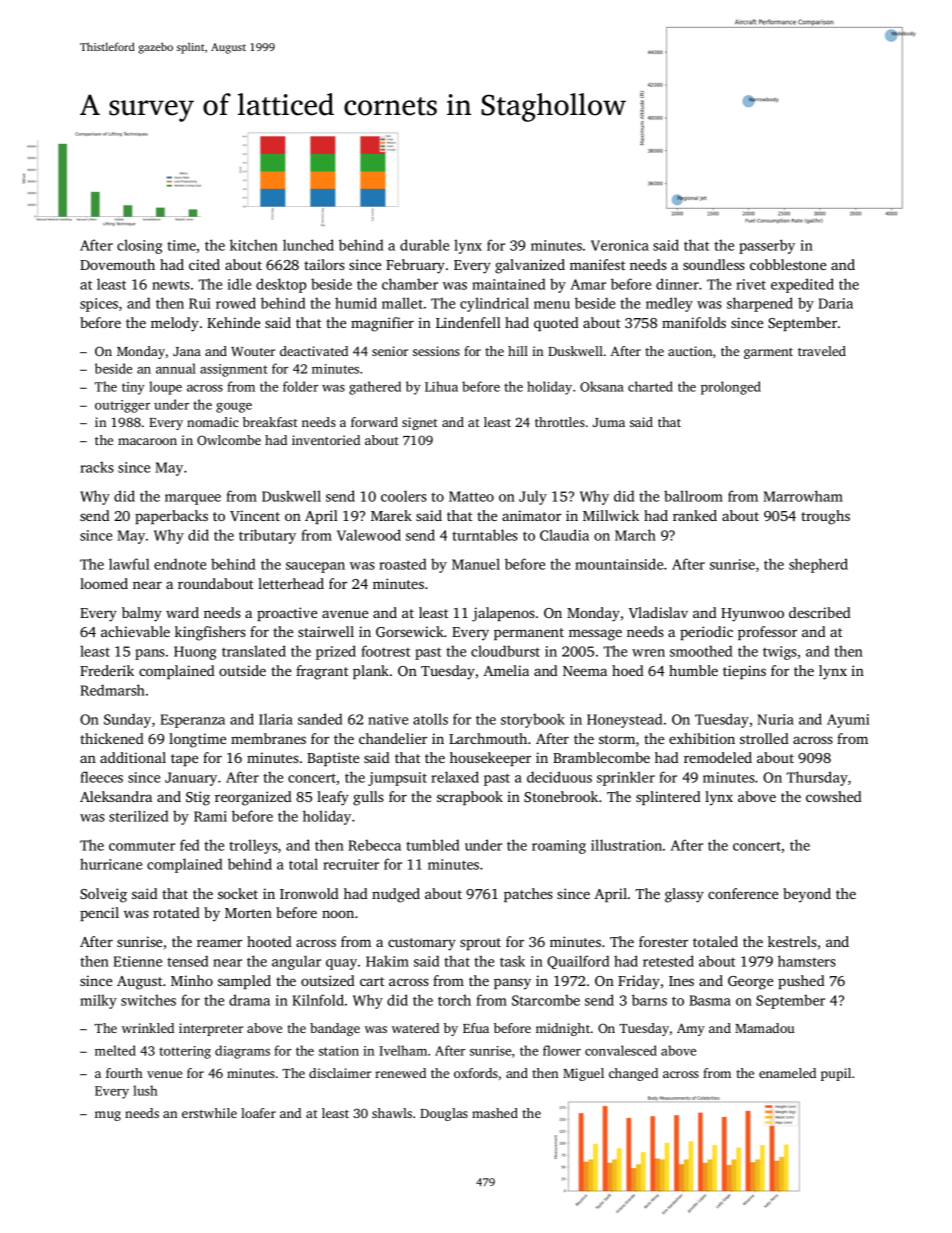 This screenshot has width=952, height=1233. Describe the element at coordinates (99, 305) in the screenshot. I see `spices` at that location.
